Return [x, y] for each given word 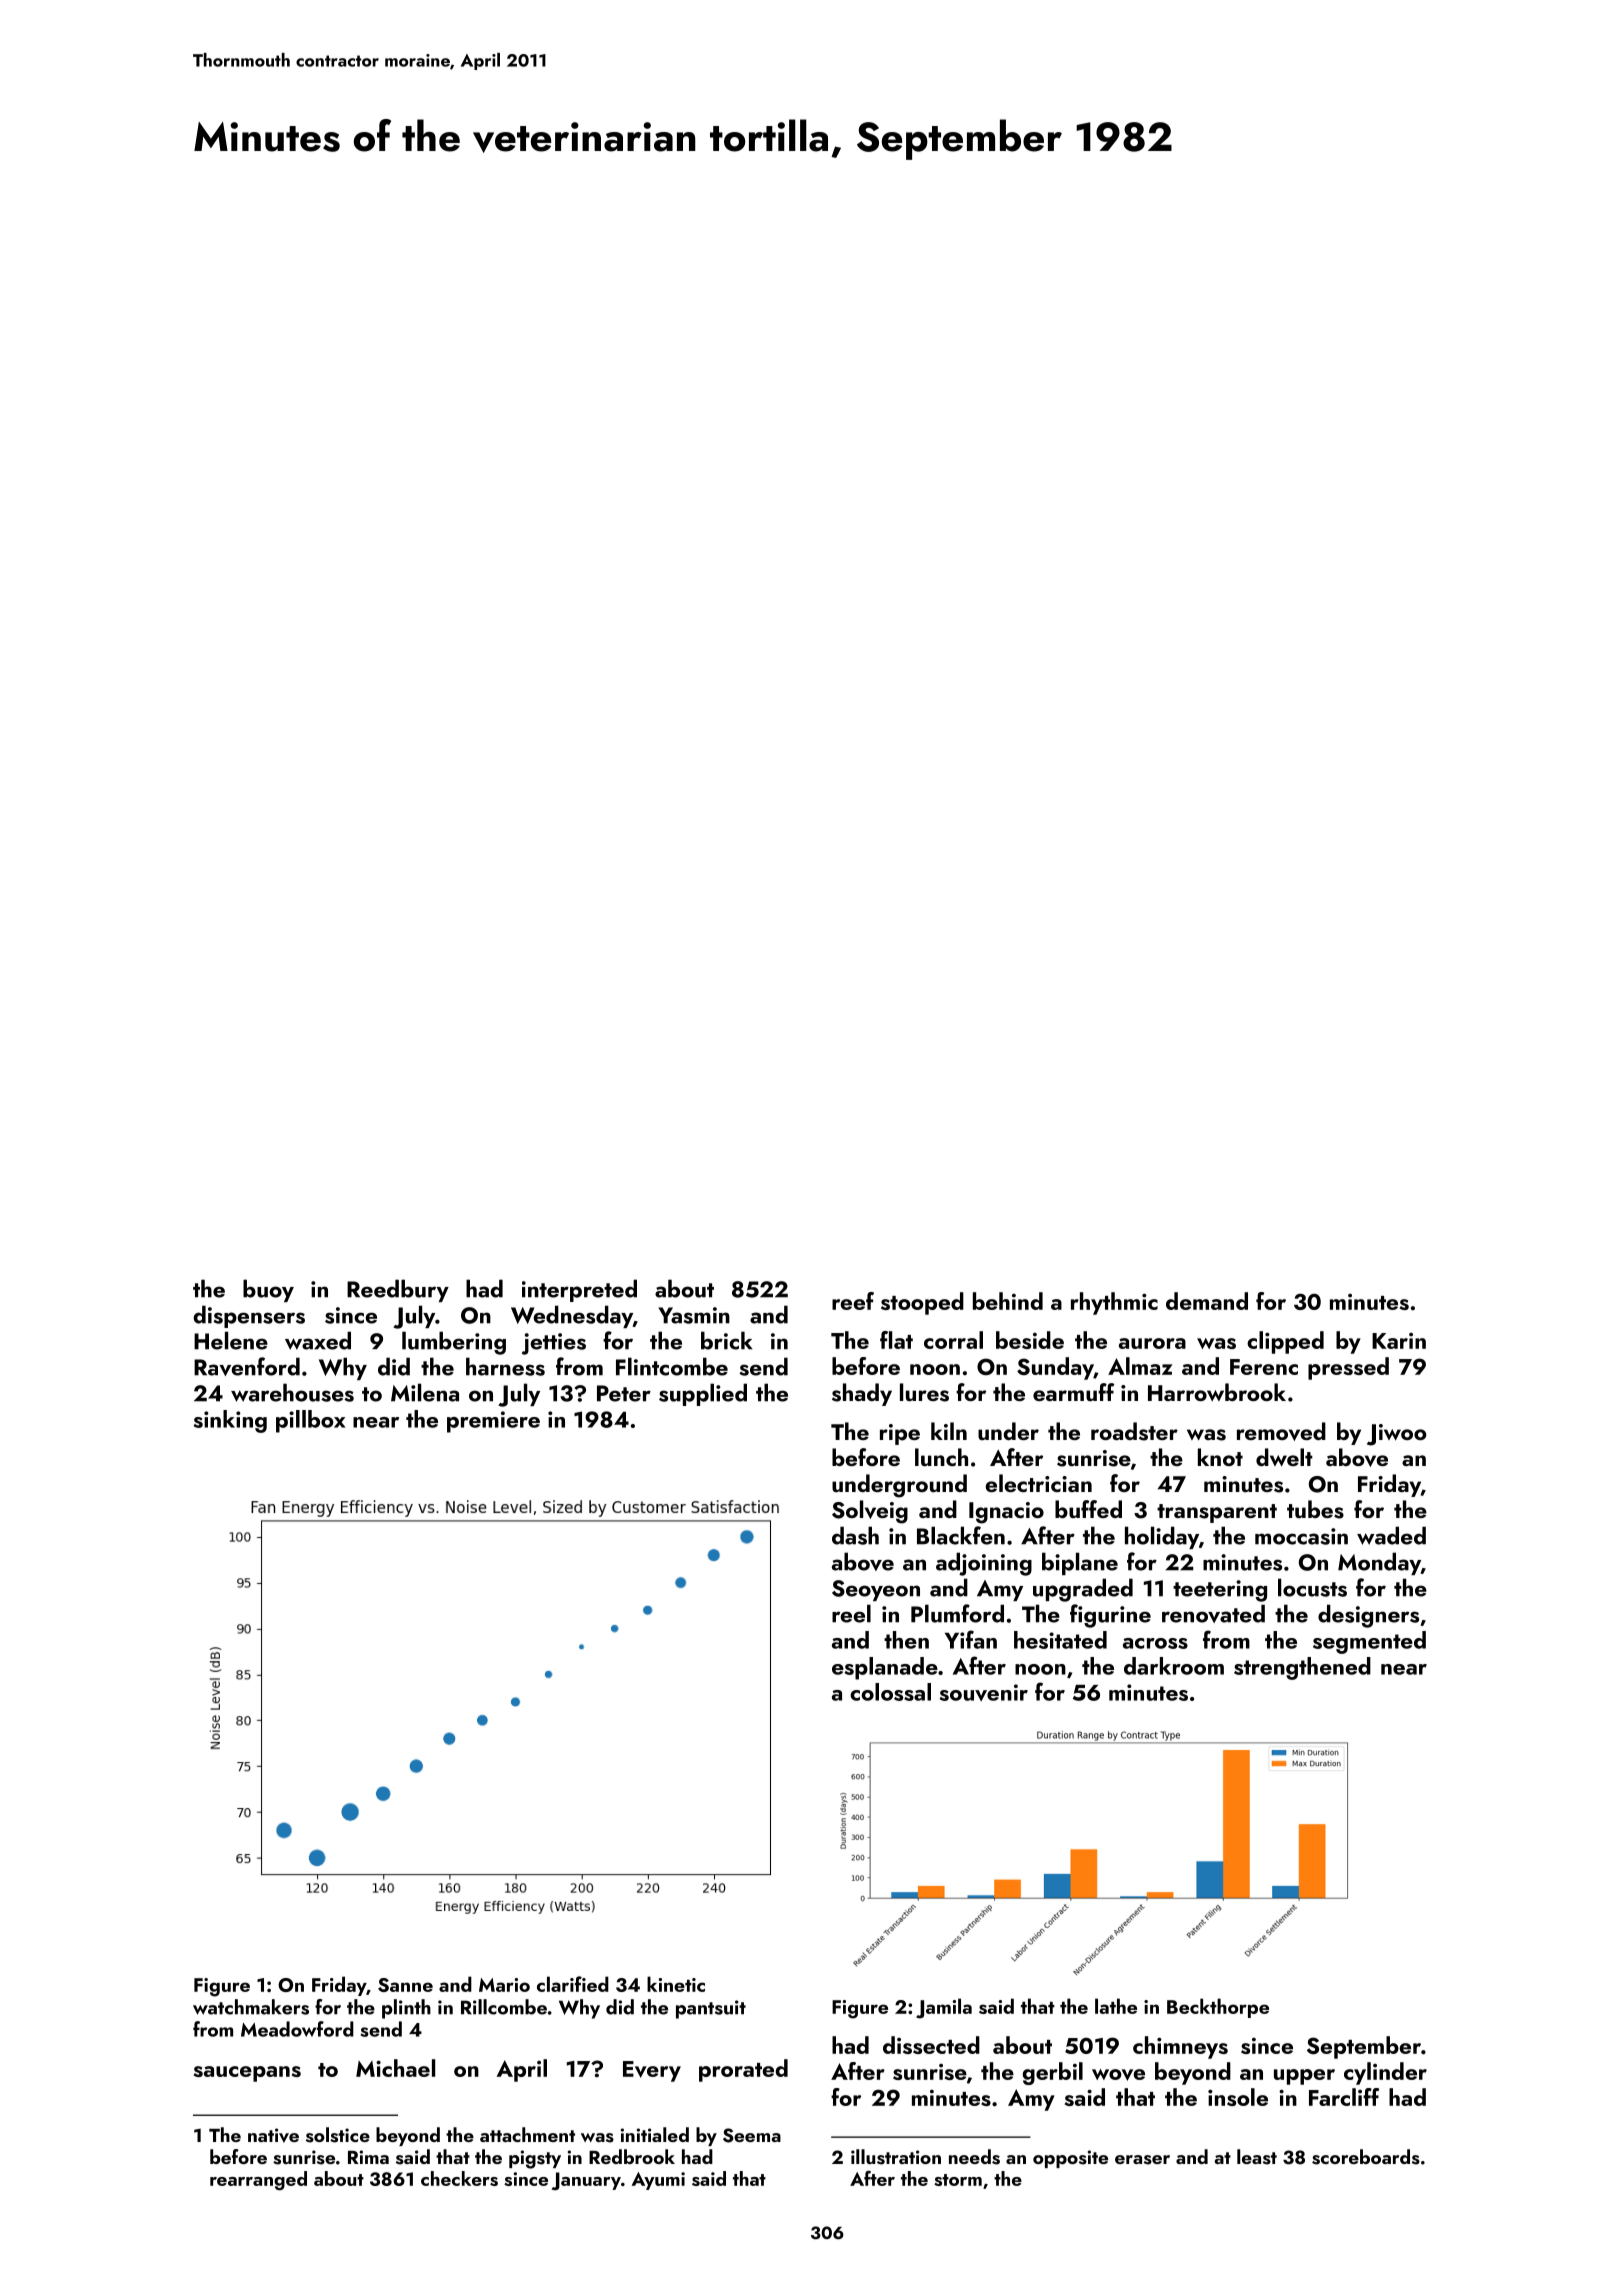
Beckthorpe [1218, 2008]
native [273, 2135]
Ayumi [658, 2181]
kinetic [676, 1984]
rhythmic [1114, 1303]
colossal [890, 1692]
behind [1008, 1301]
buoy [268, 1290]
